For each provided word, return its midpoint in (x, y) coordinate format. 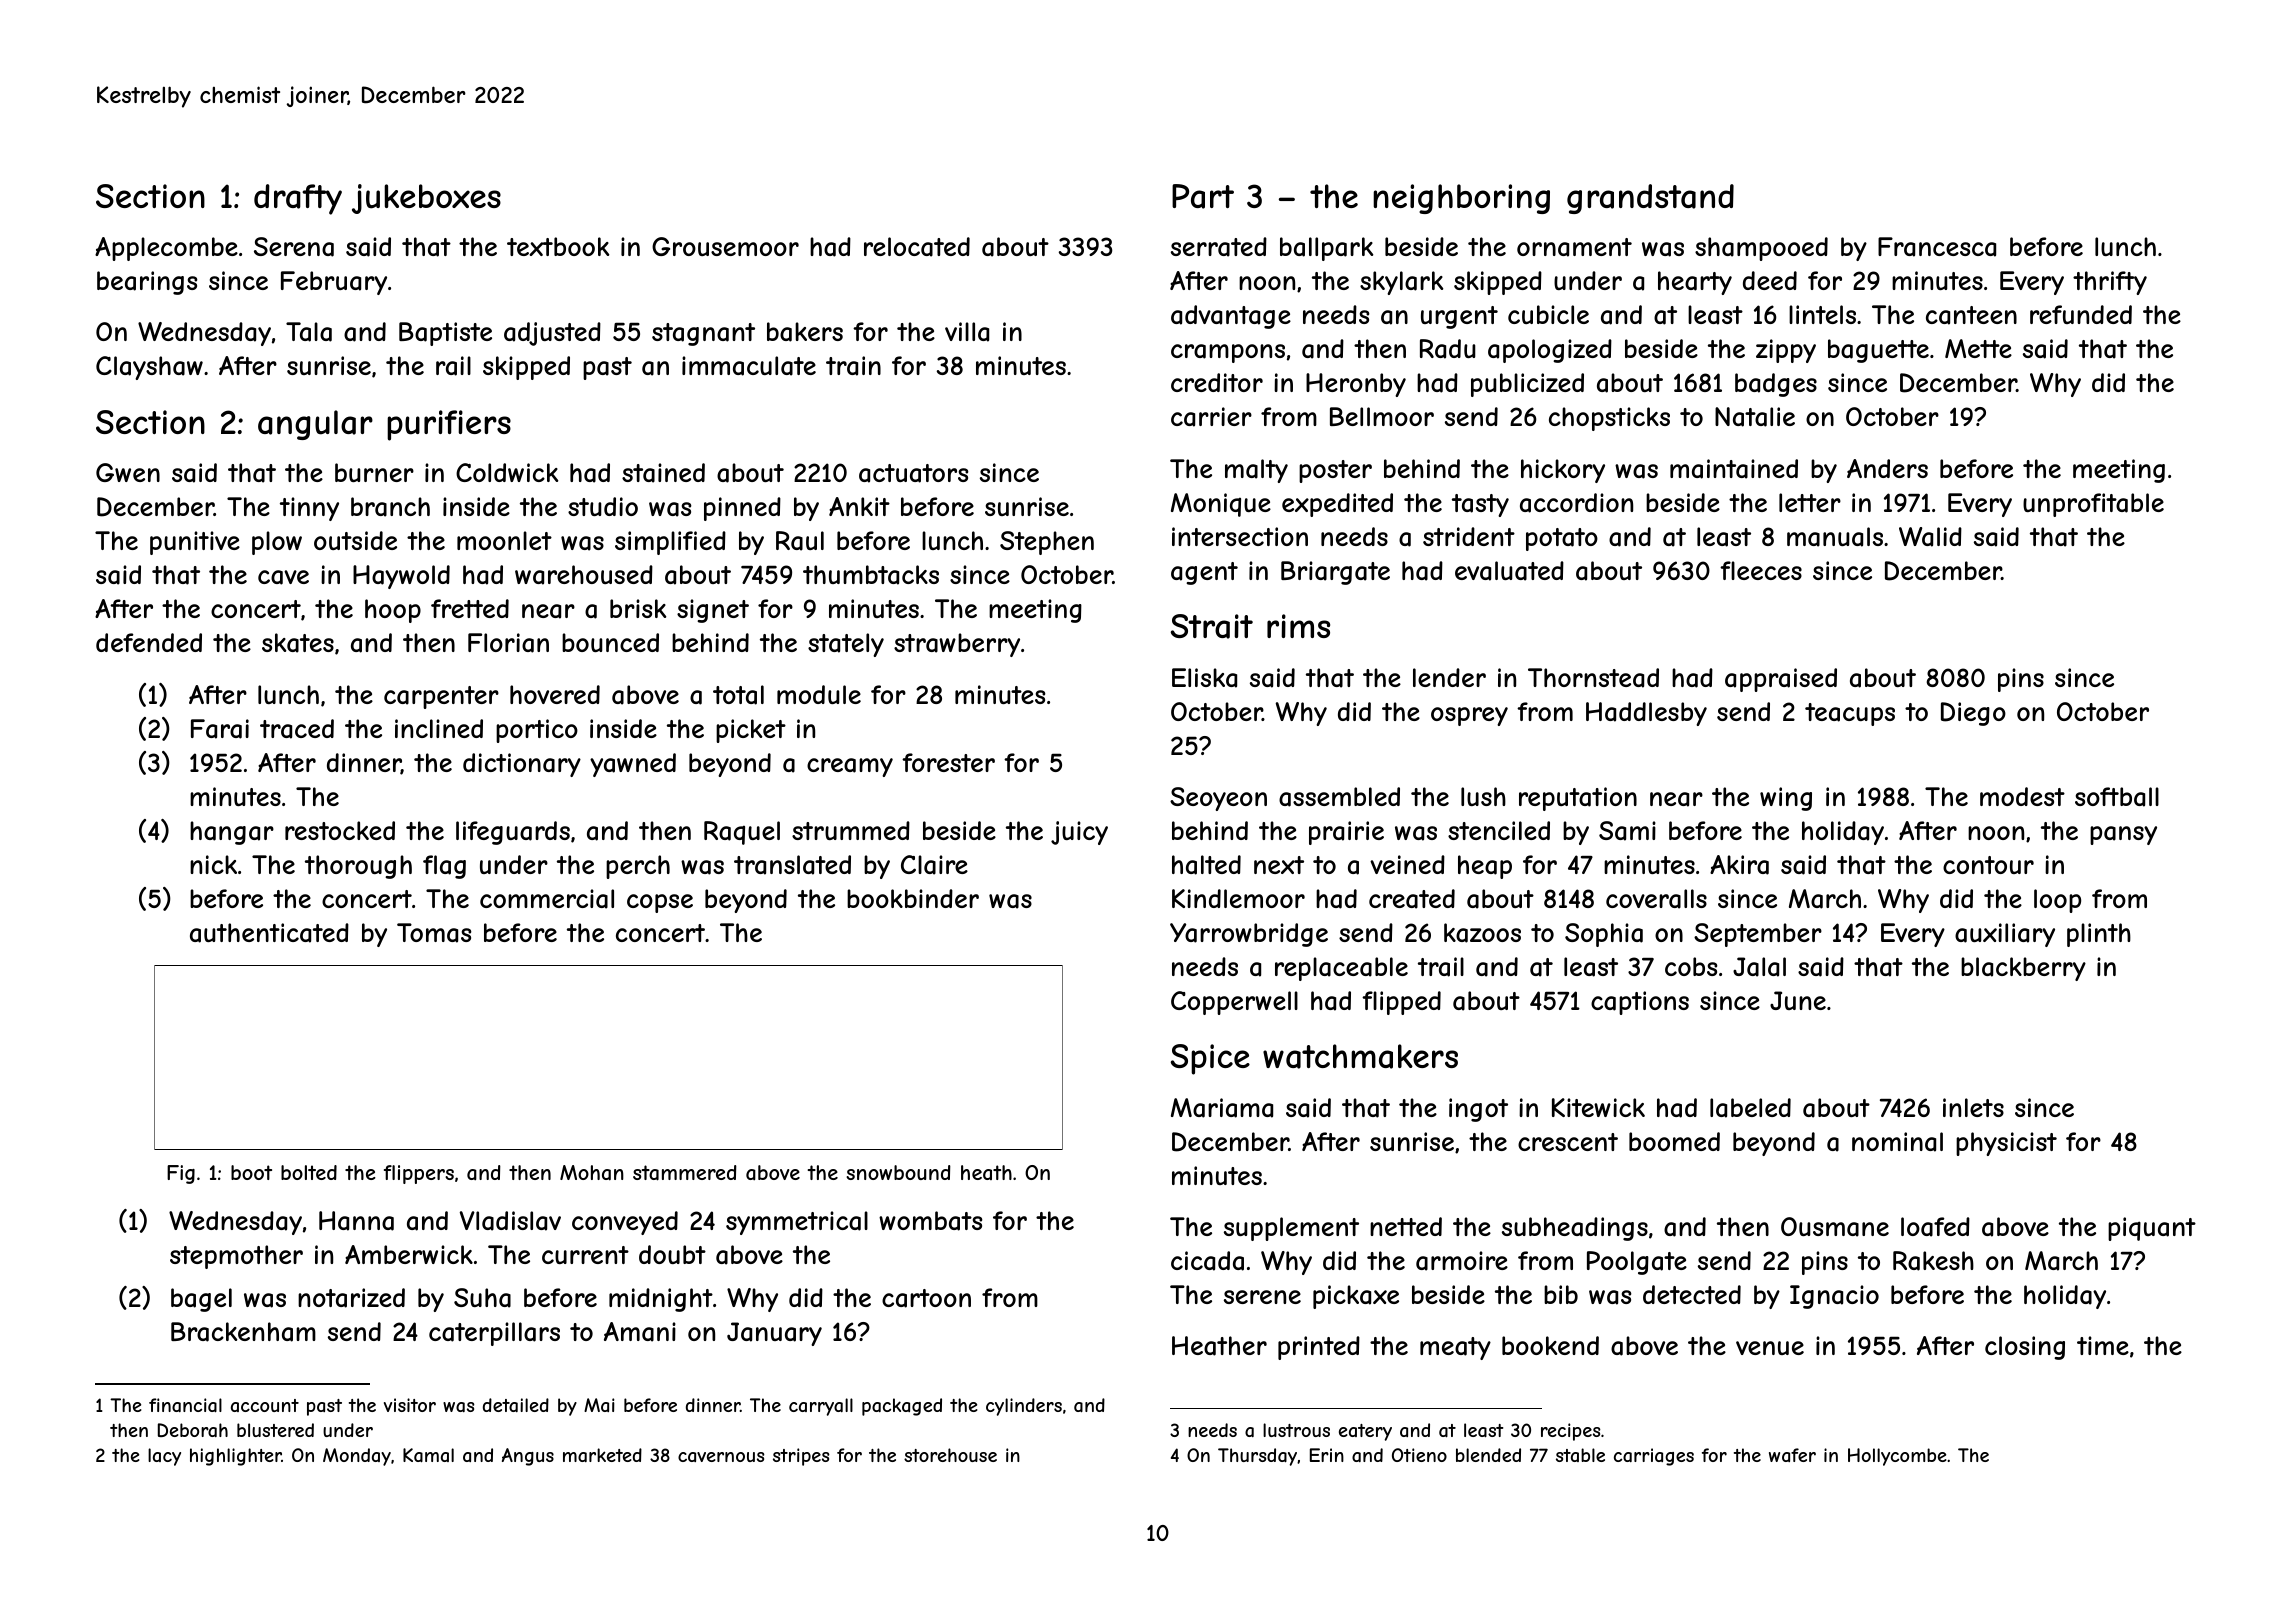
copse (660, 903)
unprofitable (2093, 505)
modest (2022, 796)
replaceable (1341, 969)
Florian (508, 643)
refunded (2081, 314)
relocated (917, 247)
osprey (1469, 716)
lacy (164, 1457)
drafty (298, 199)
